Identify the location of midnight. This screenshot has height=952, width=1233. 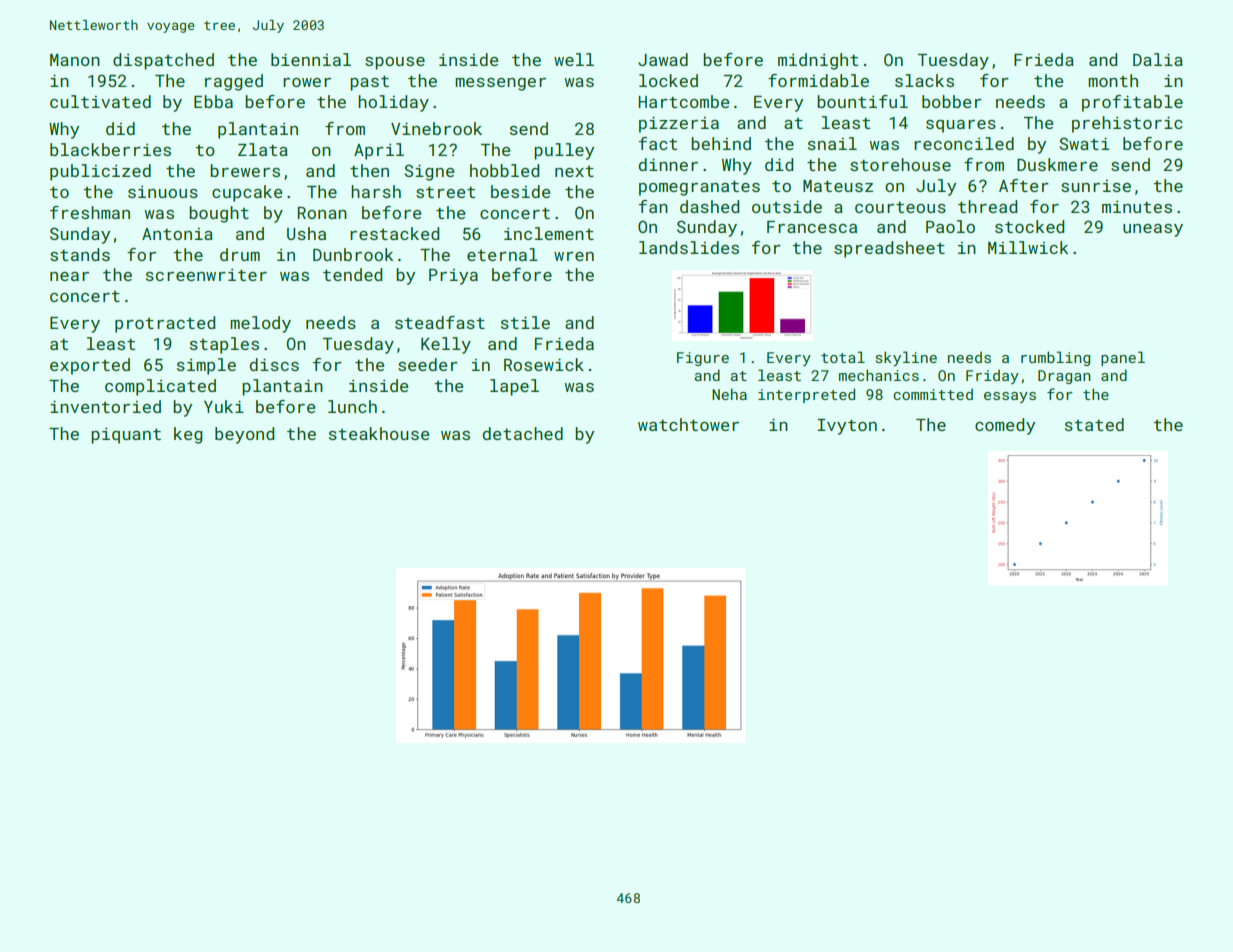
(818, 61).
